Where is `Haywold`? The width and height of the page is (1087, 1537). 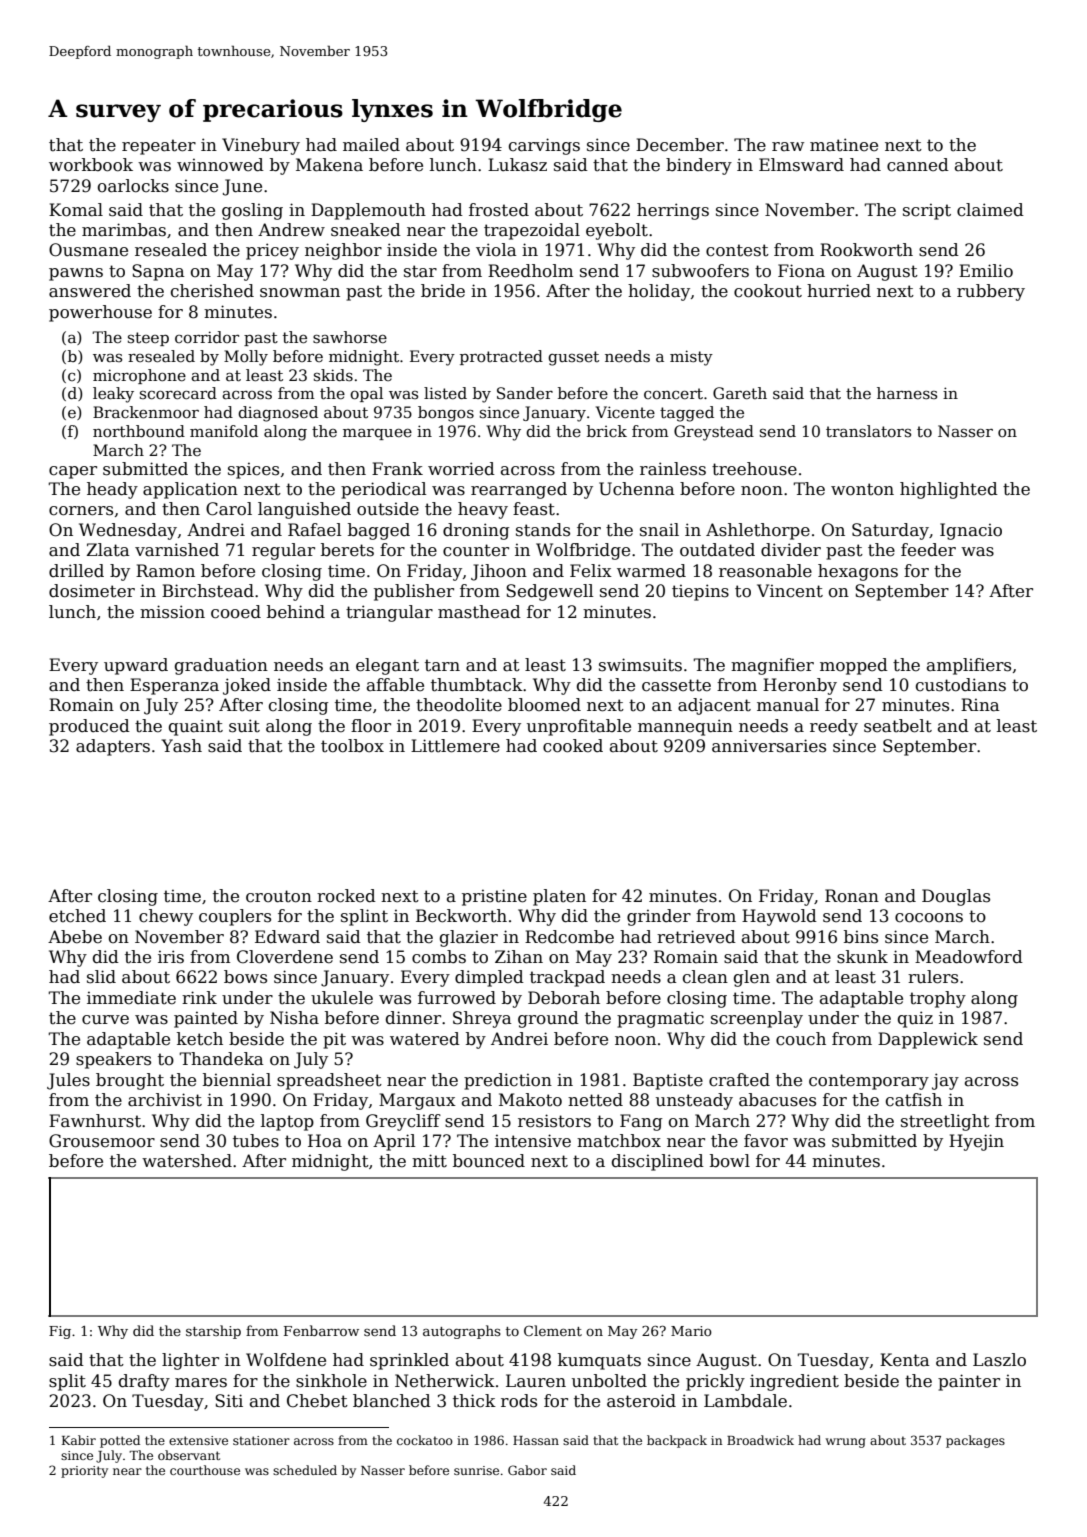 Haywold is located at coordinates (779, 917).
